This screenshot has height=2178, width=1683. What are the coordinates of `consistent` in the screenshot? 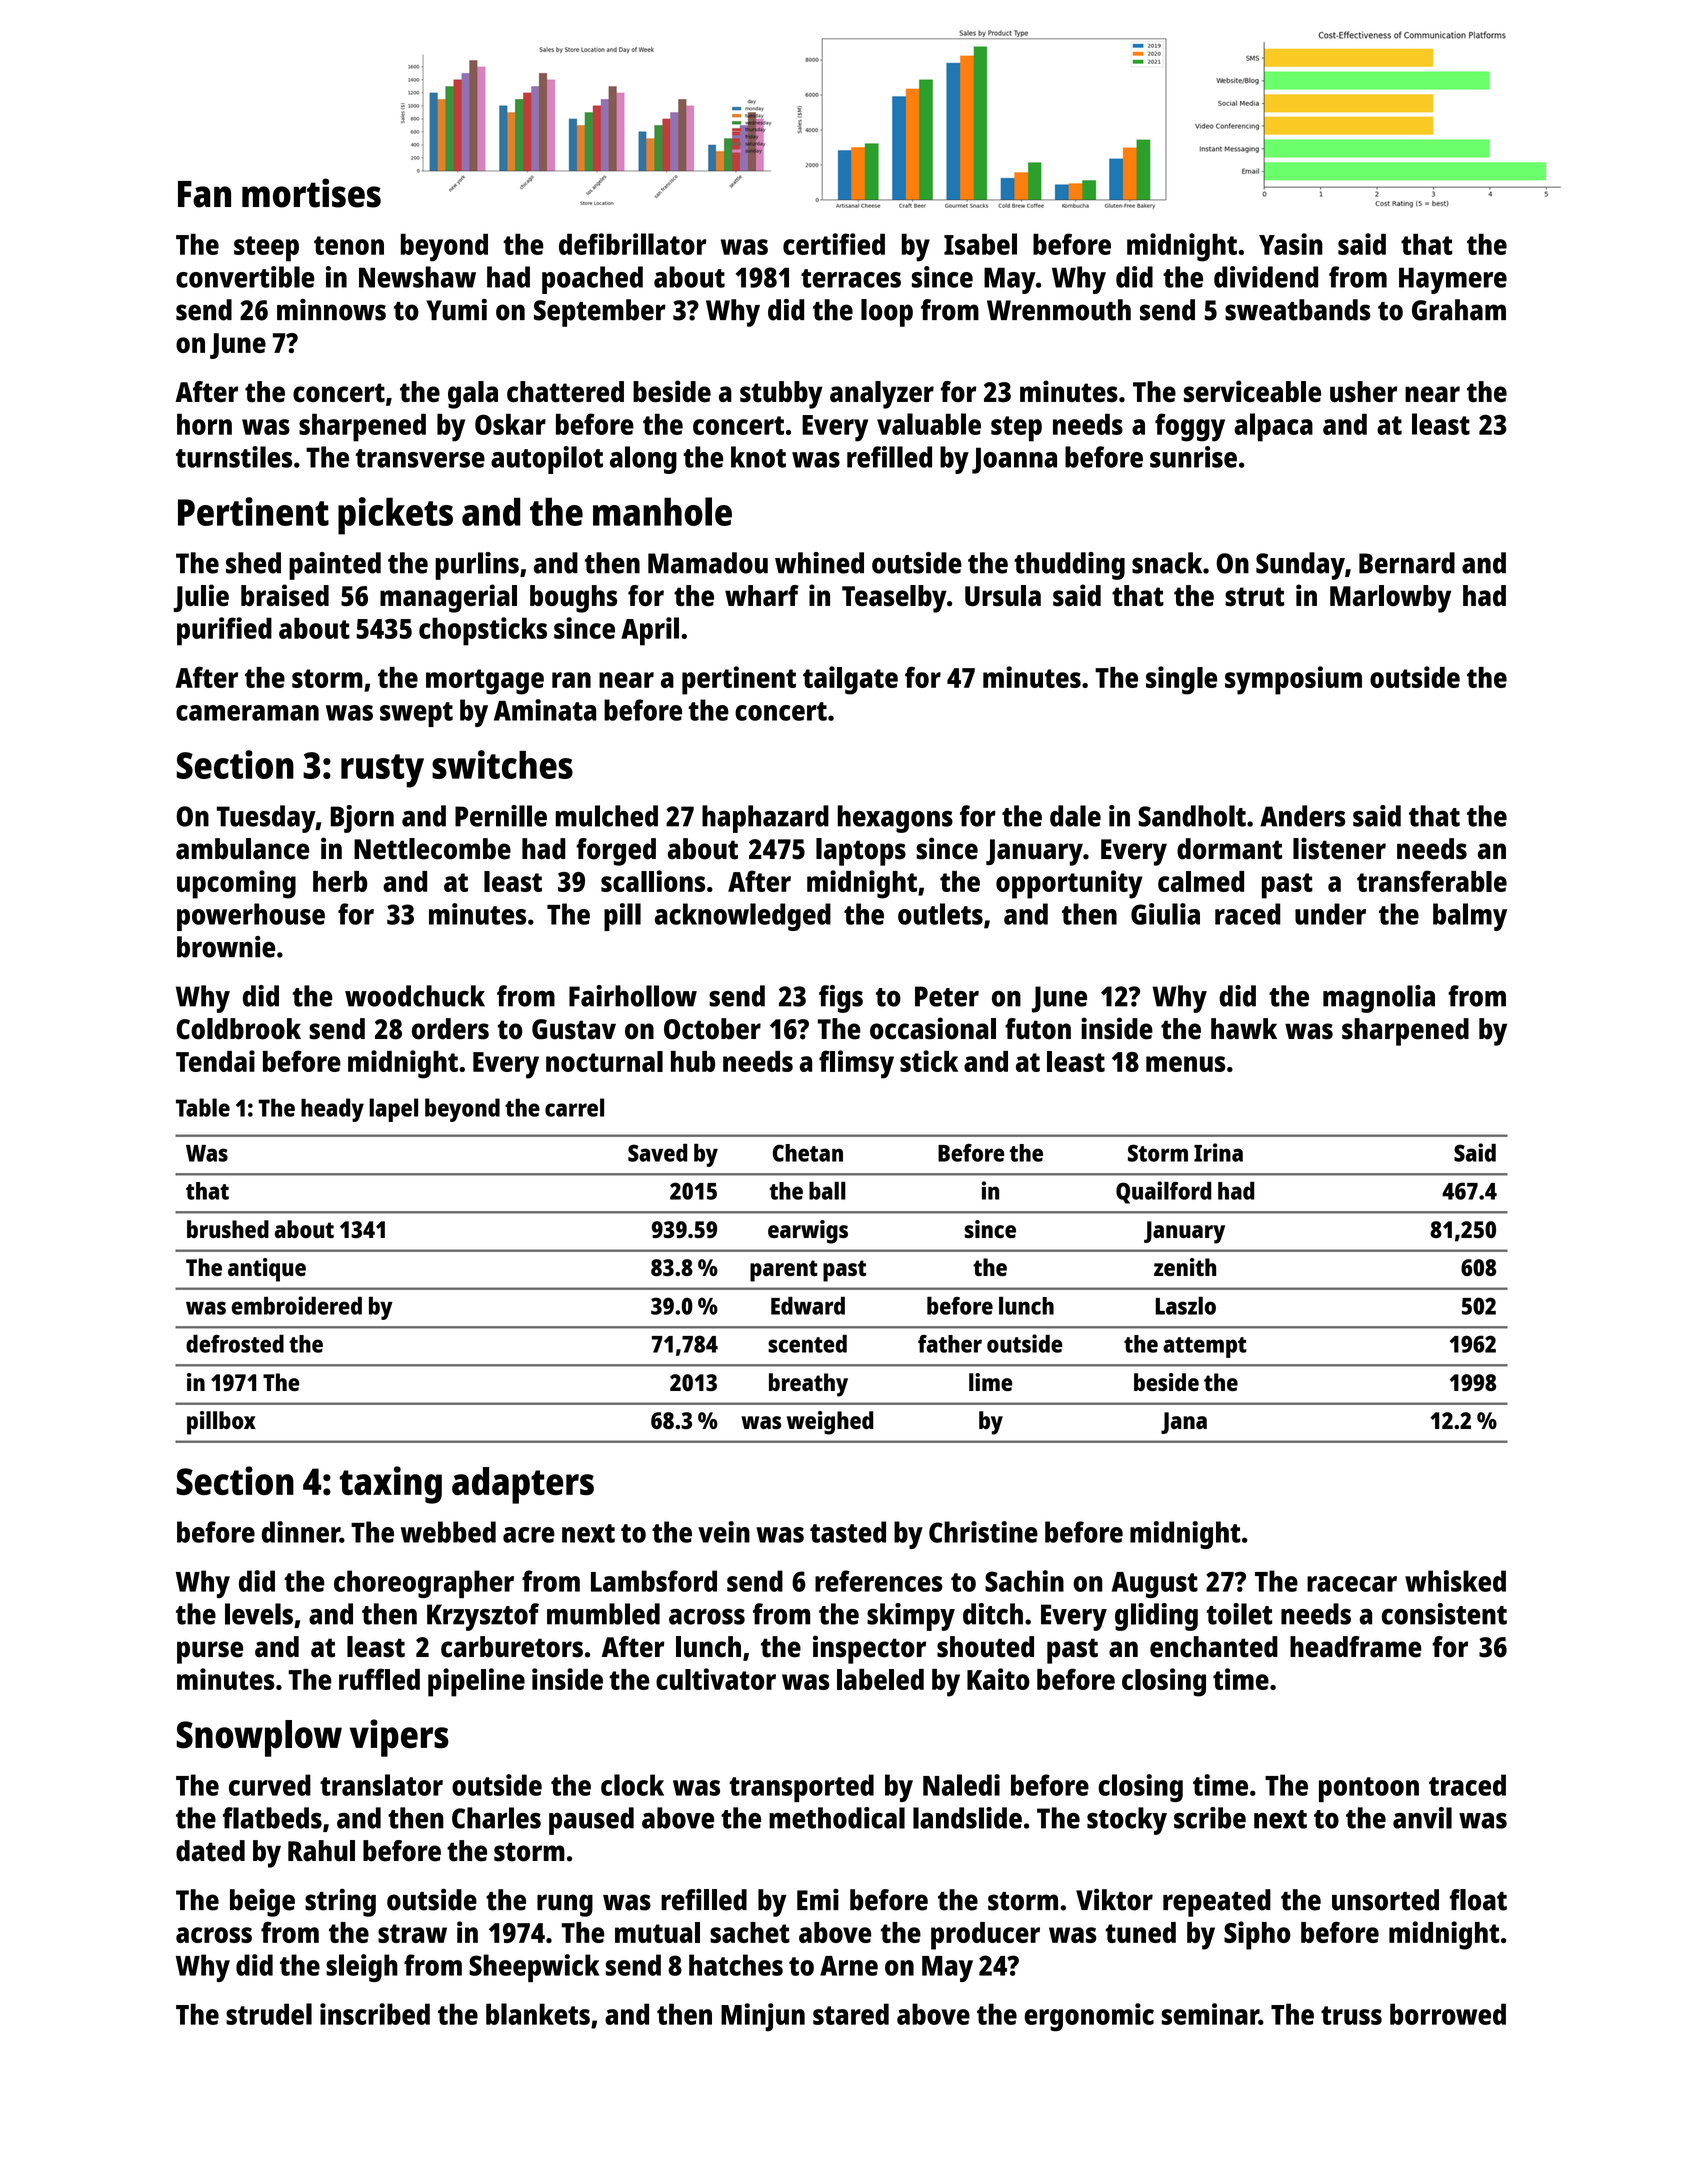 It's located at (1444, 1614).
